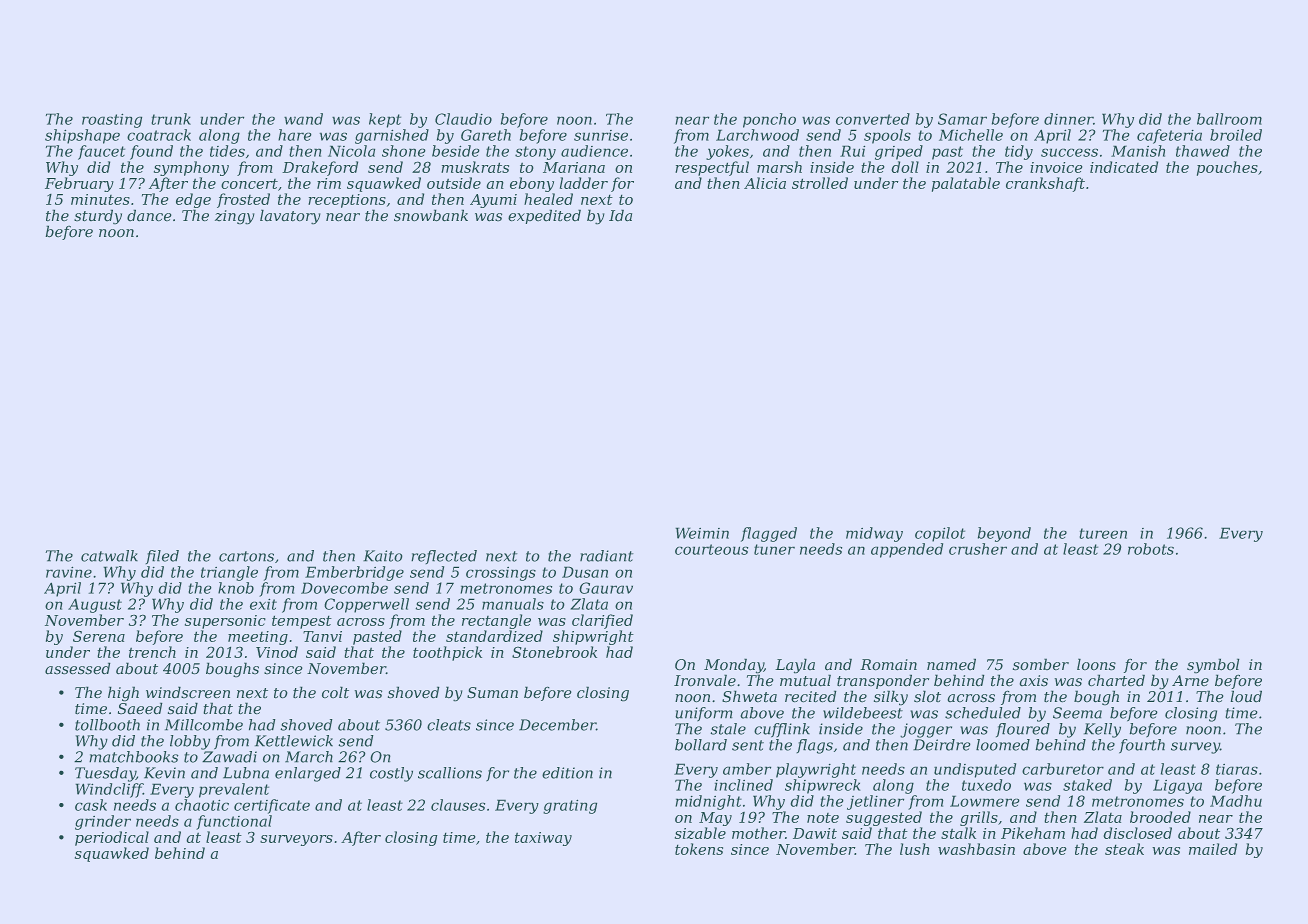 The width and height of the document is (1308, 924). Describe the element at coordinates (873, 119) in the document. I see `converted` at that location.
